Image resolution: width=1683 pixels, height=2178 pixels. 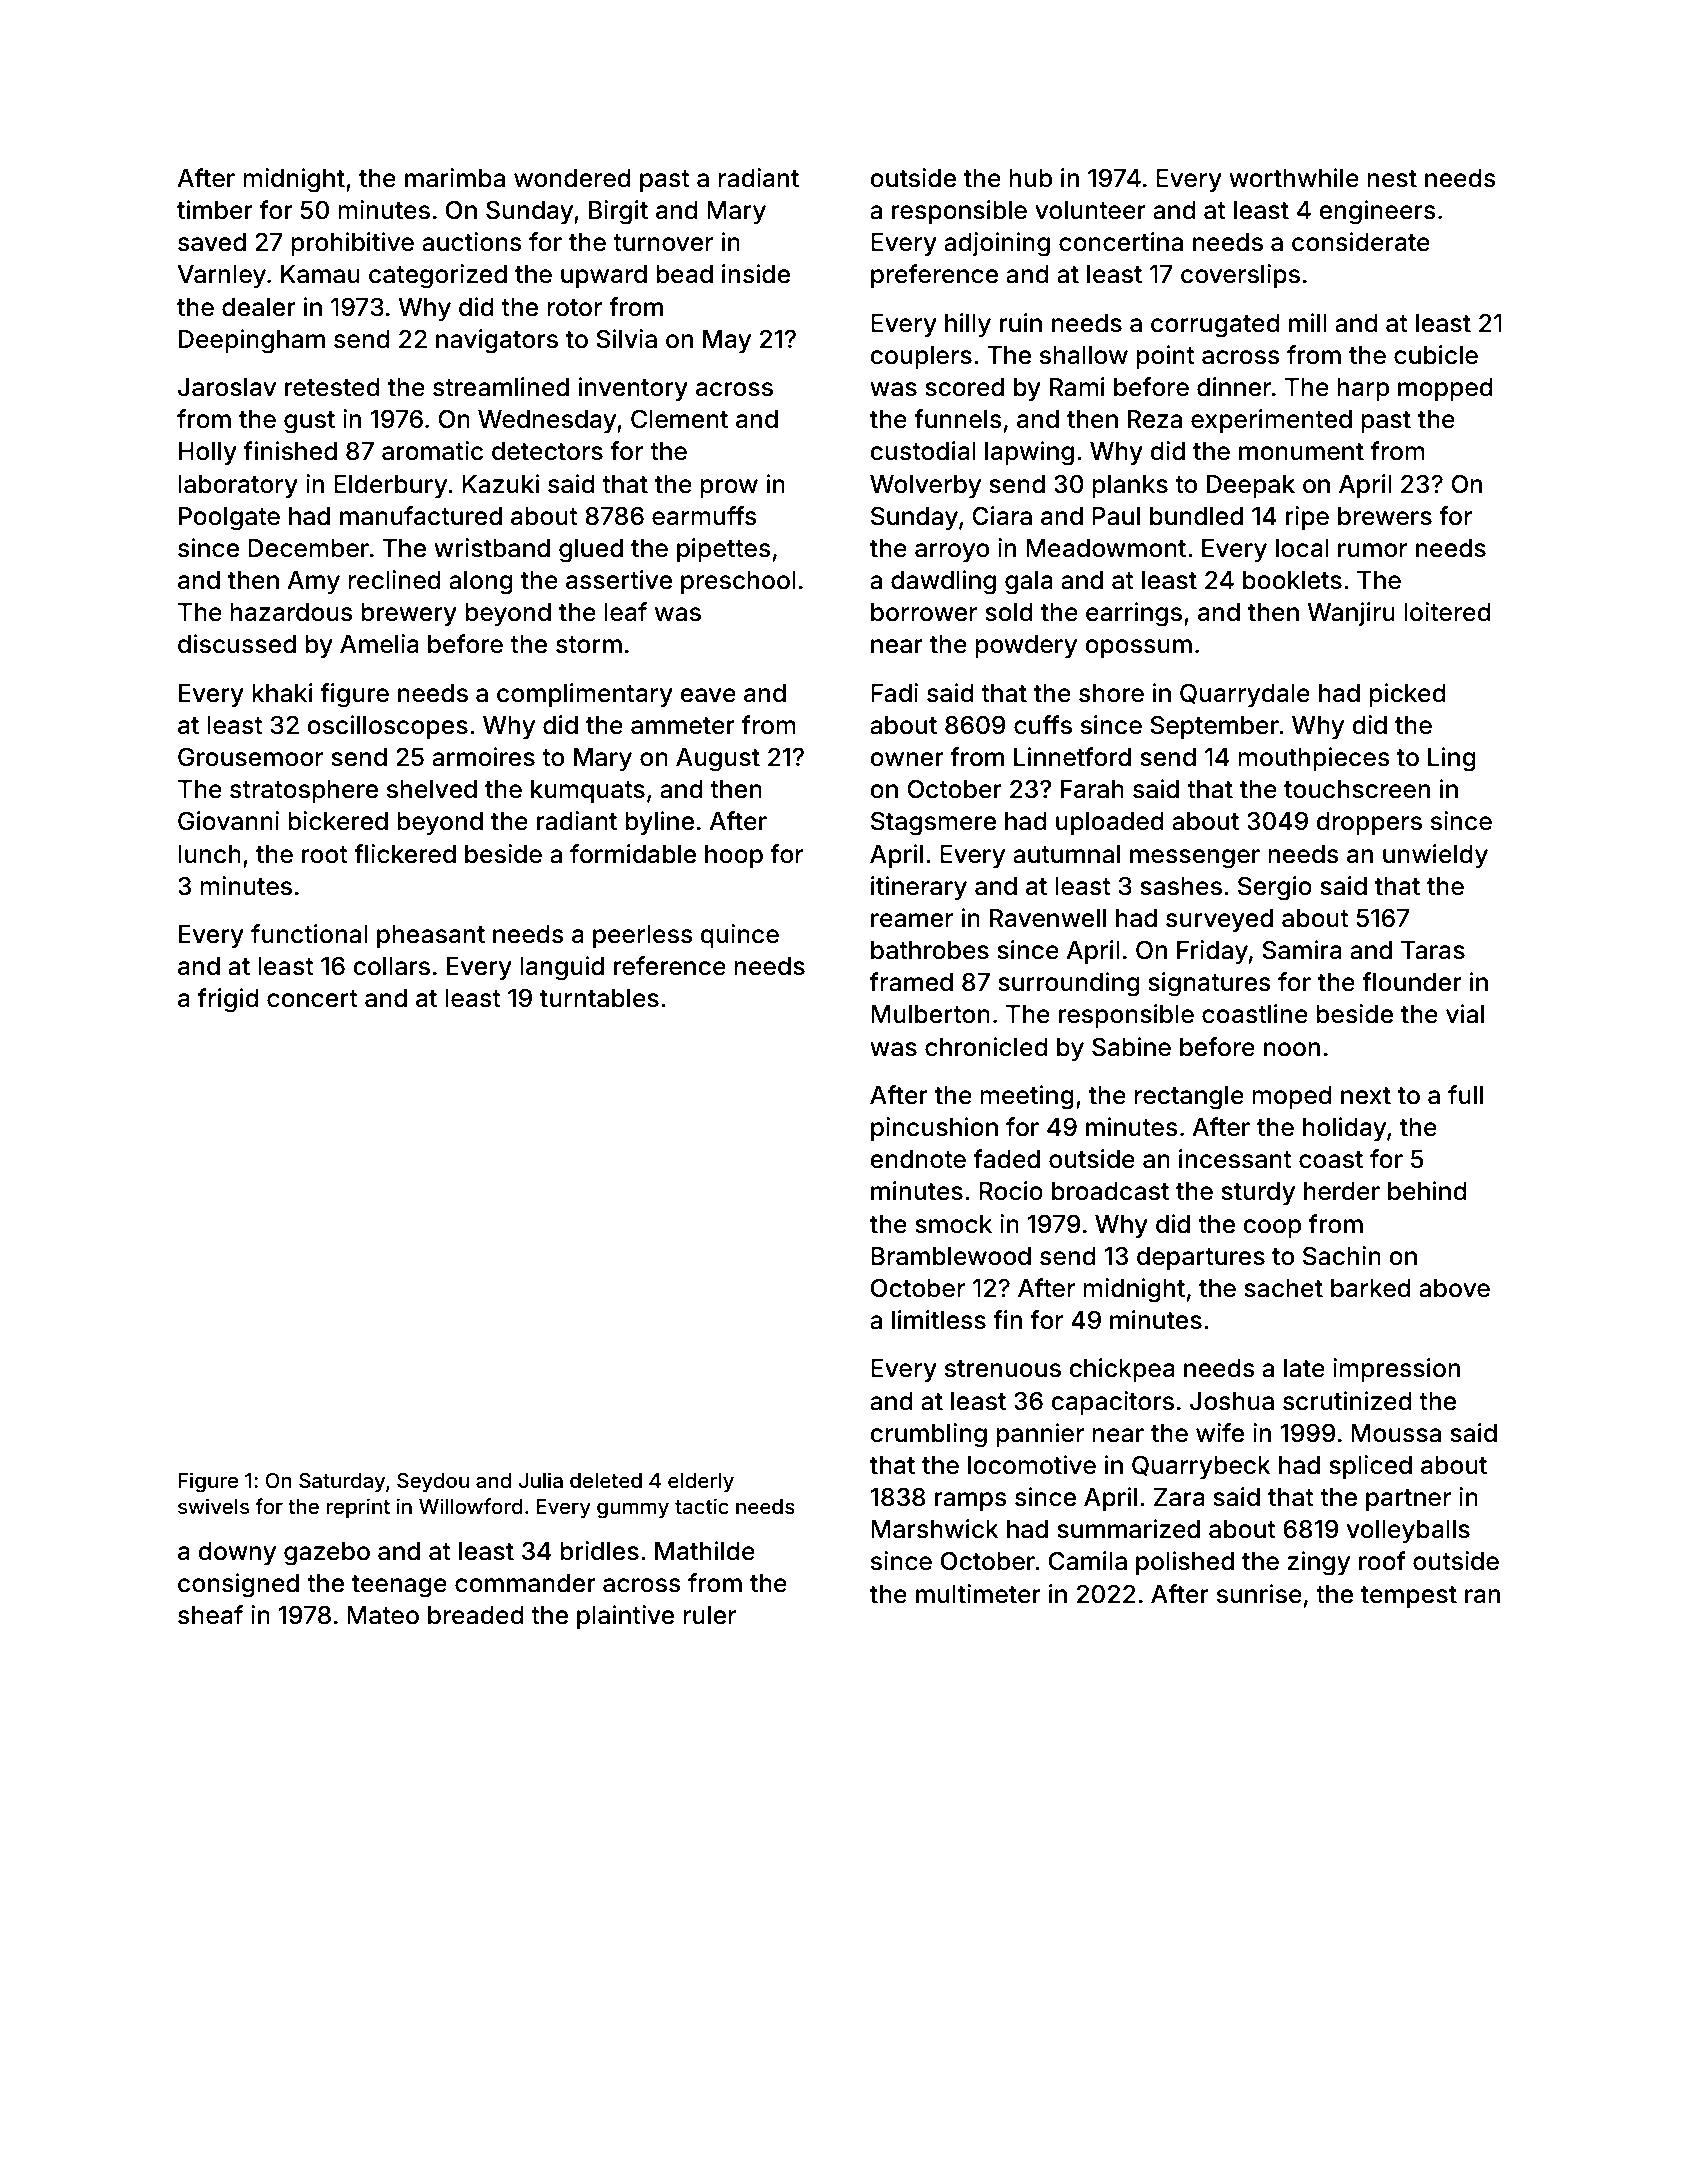 I want to click on plaintive, so click(x=625, y=1617).
